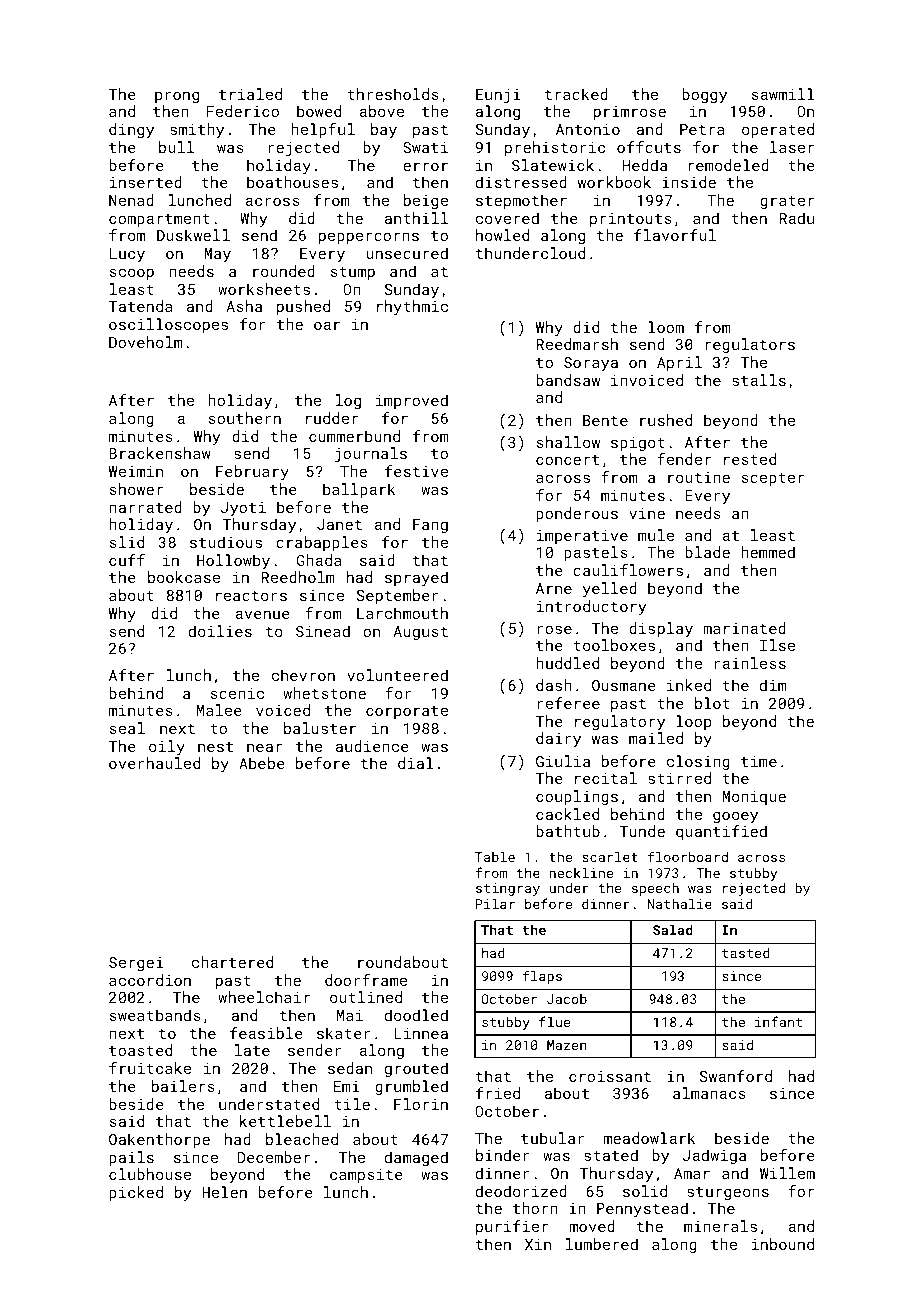 The height and width of the document is (1308, 924). I want to click on Xin, so click(538, 1244).
